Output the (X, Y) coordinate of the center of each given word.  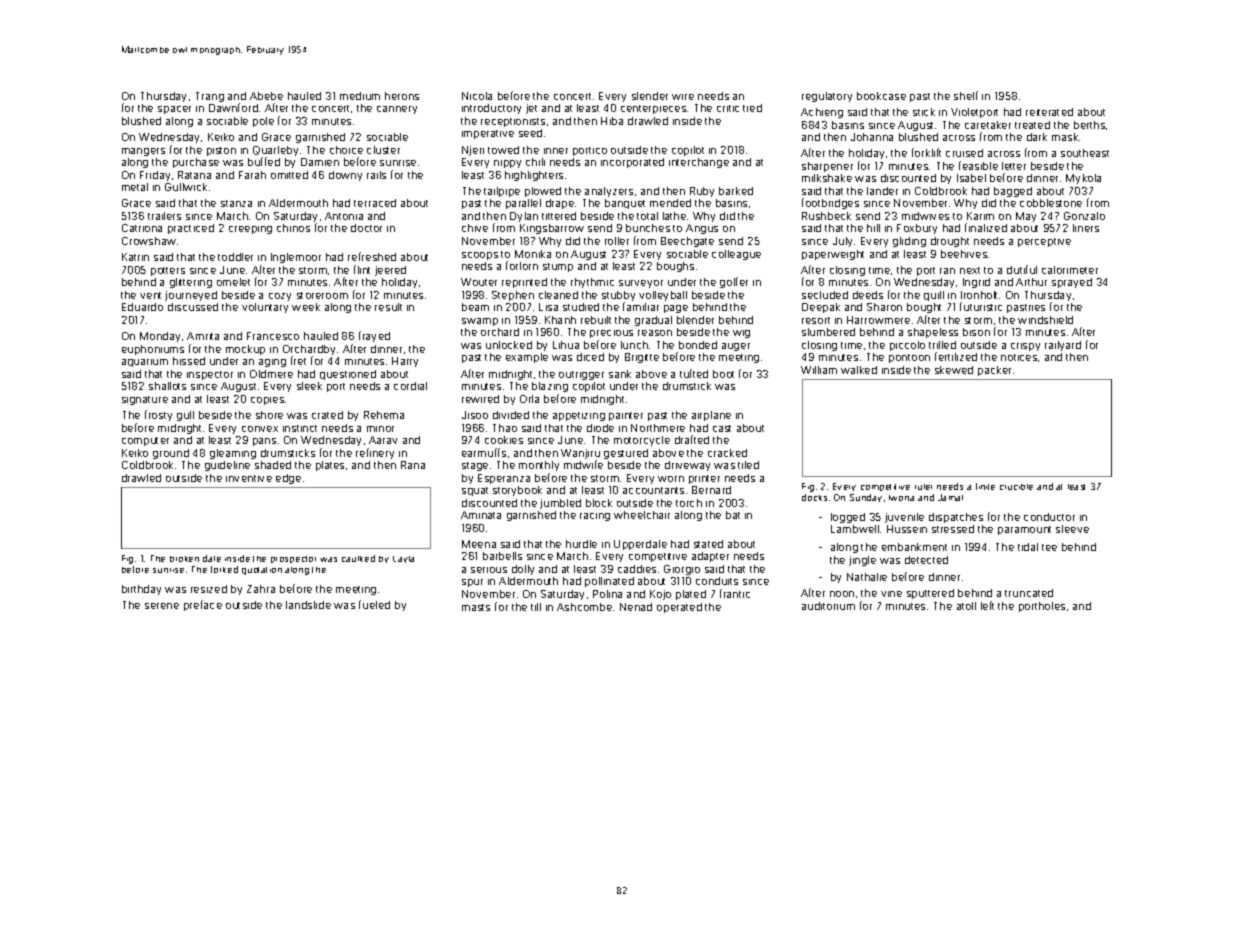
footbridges (830, 203)
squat (475, 491)
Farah (252, 175)
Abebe (266, 96)
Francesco (273, 336)
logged (848, 518)
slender (650, 96)
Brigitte (642, 358)
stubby (618, 296)
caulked (358, 558)
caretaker (988, 125)
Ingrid (976, 283)
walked (859, 370)
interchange (699, 163)
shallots (167, 386)
